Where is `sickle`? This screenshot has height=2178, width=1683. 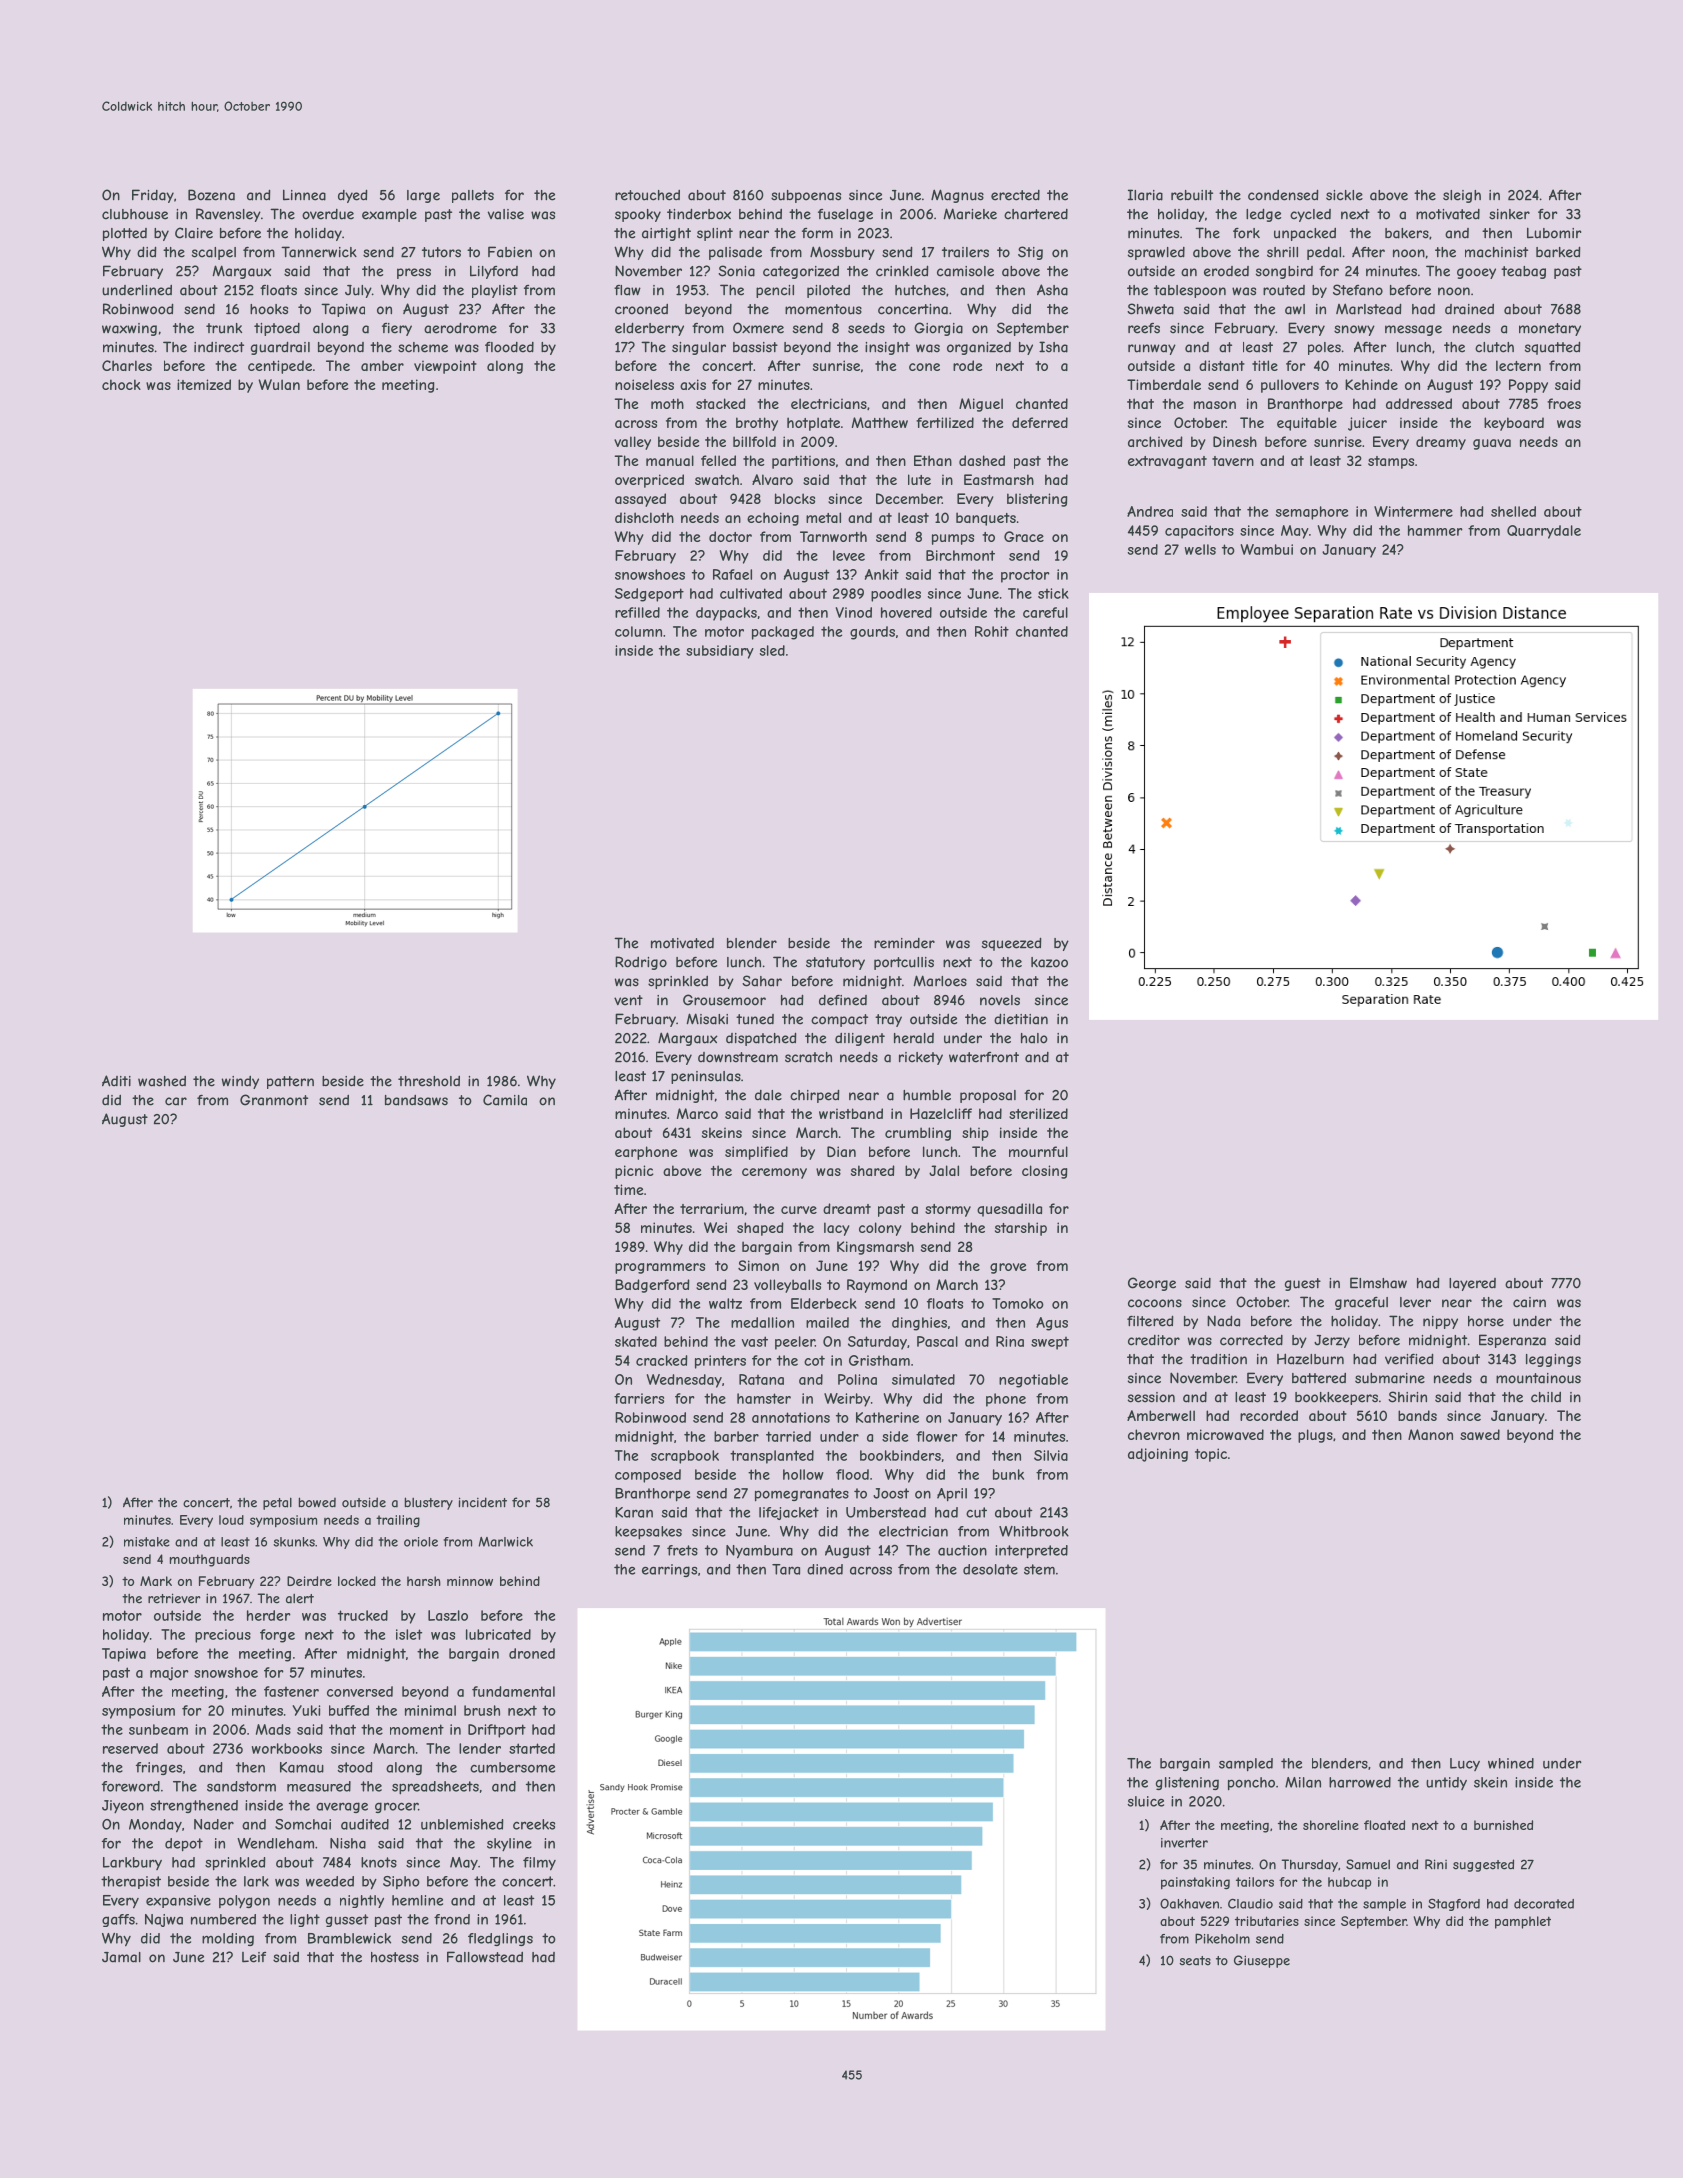
sickle is located at coordinates (1344, 195).
